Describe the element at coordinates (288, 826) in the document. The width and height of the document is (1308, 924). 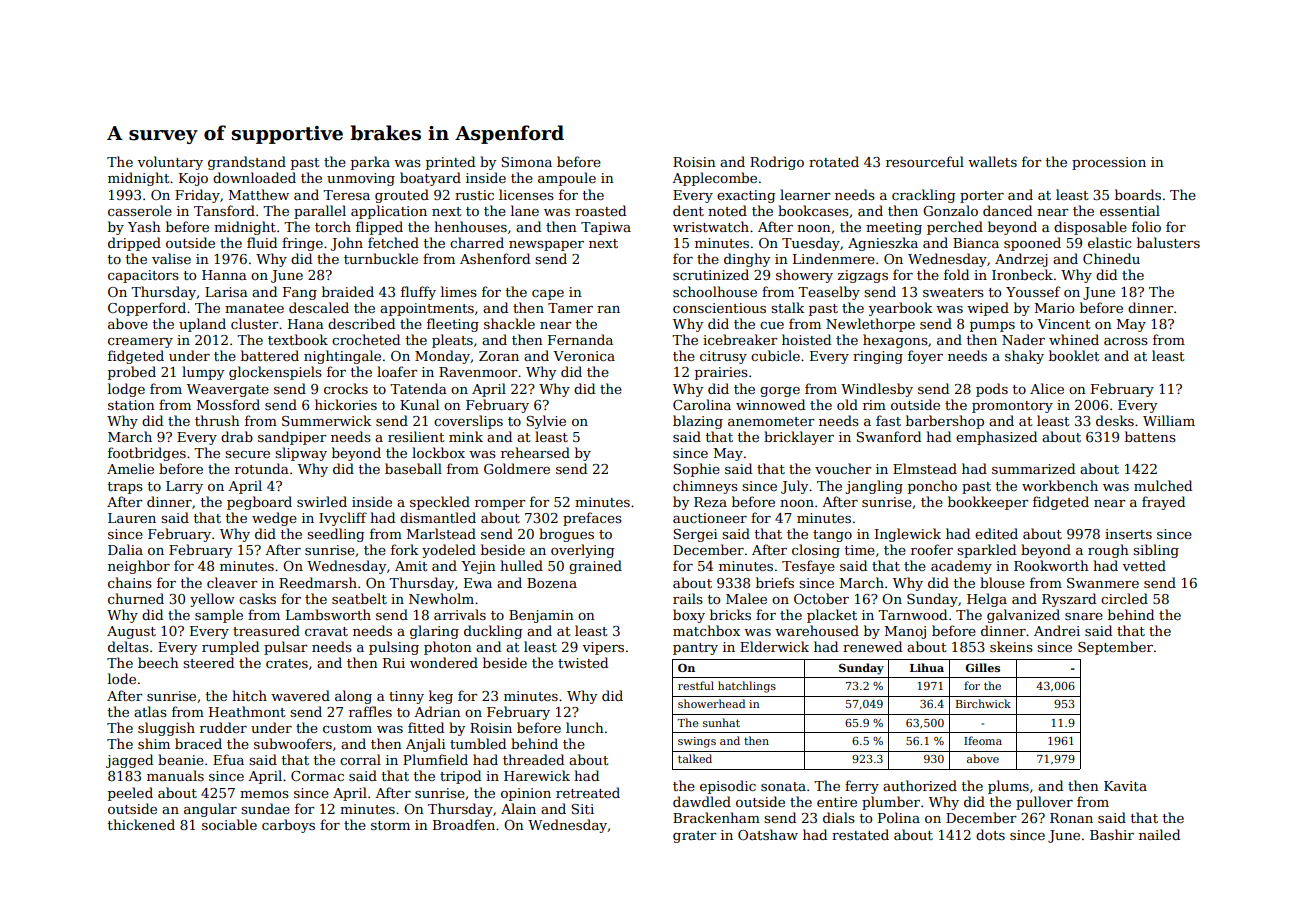
I see `carboys` at that location.
